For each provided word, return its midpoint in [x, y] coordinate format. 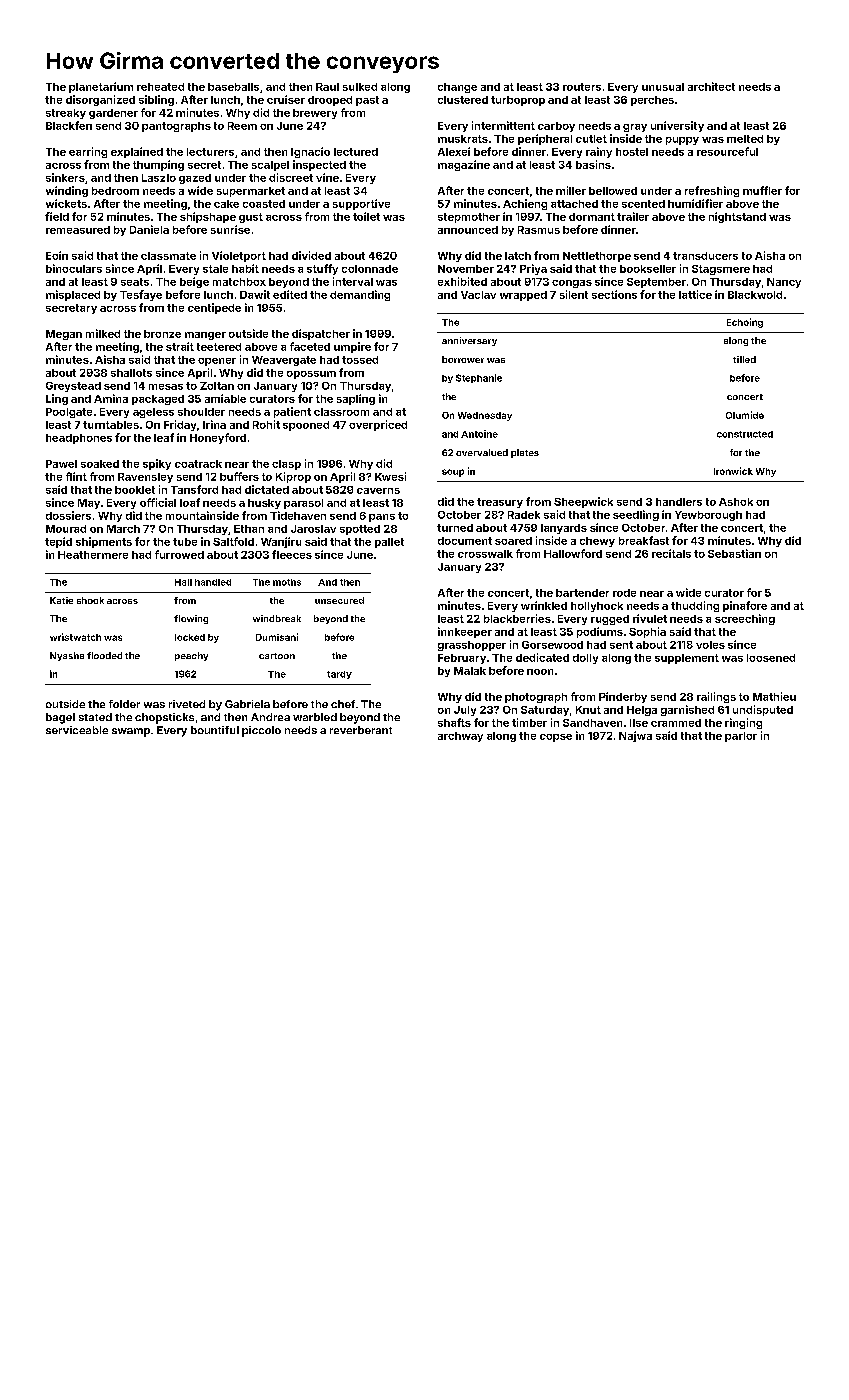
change [457, 88]
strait [180, 346]
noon [540, 672]
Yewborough [708, 516]
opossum [311, 375]
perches [652, 101]
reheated [160, 87]
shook [90, 600]
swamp [131, 732]
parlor [741, 737]
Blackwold [755, 295]
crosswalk [485, 554]
